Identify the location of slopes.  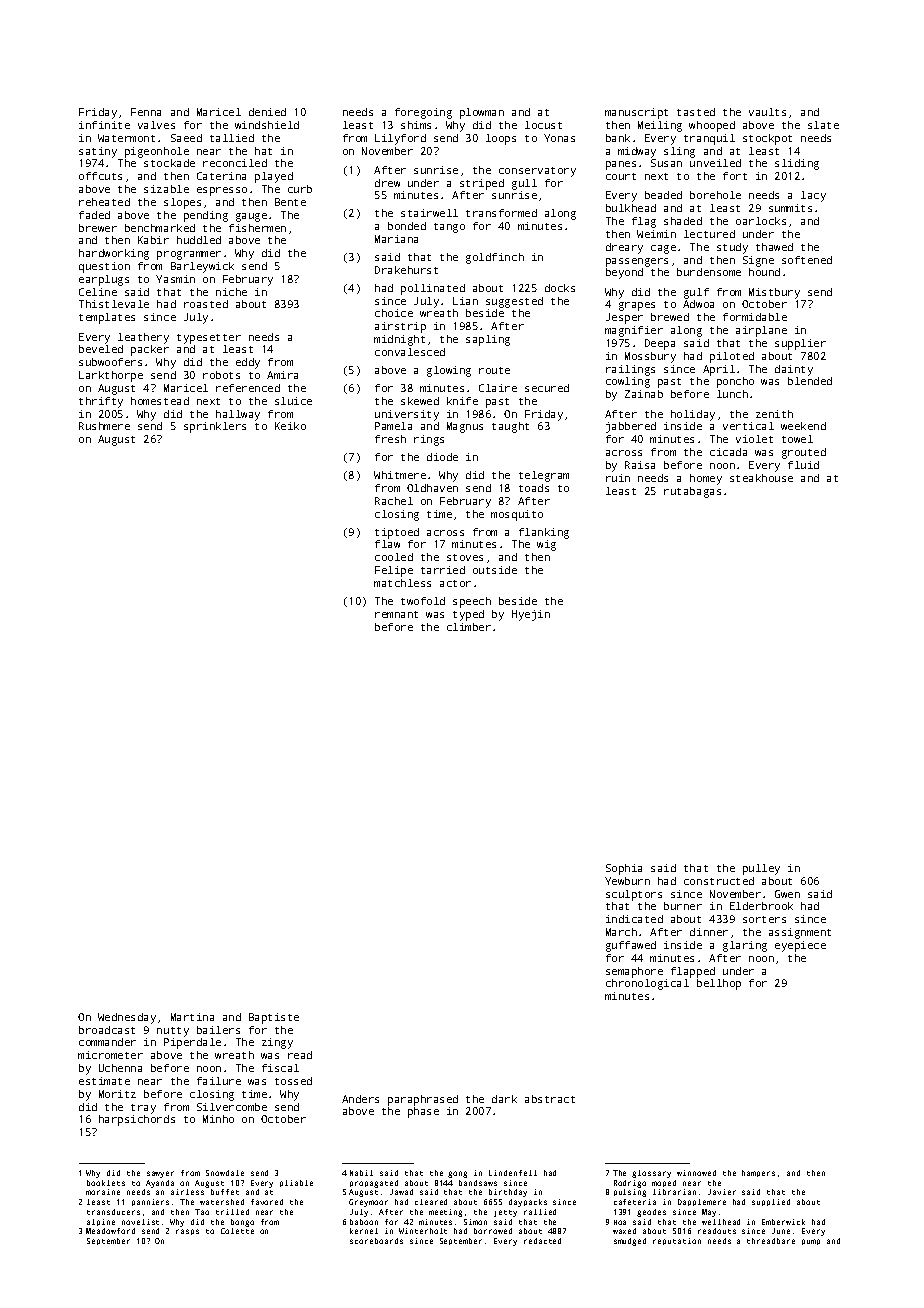
(182, 203).
